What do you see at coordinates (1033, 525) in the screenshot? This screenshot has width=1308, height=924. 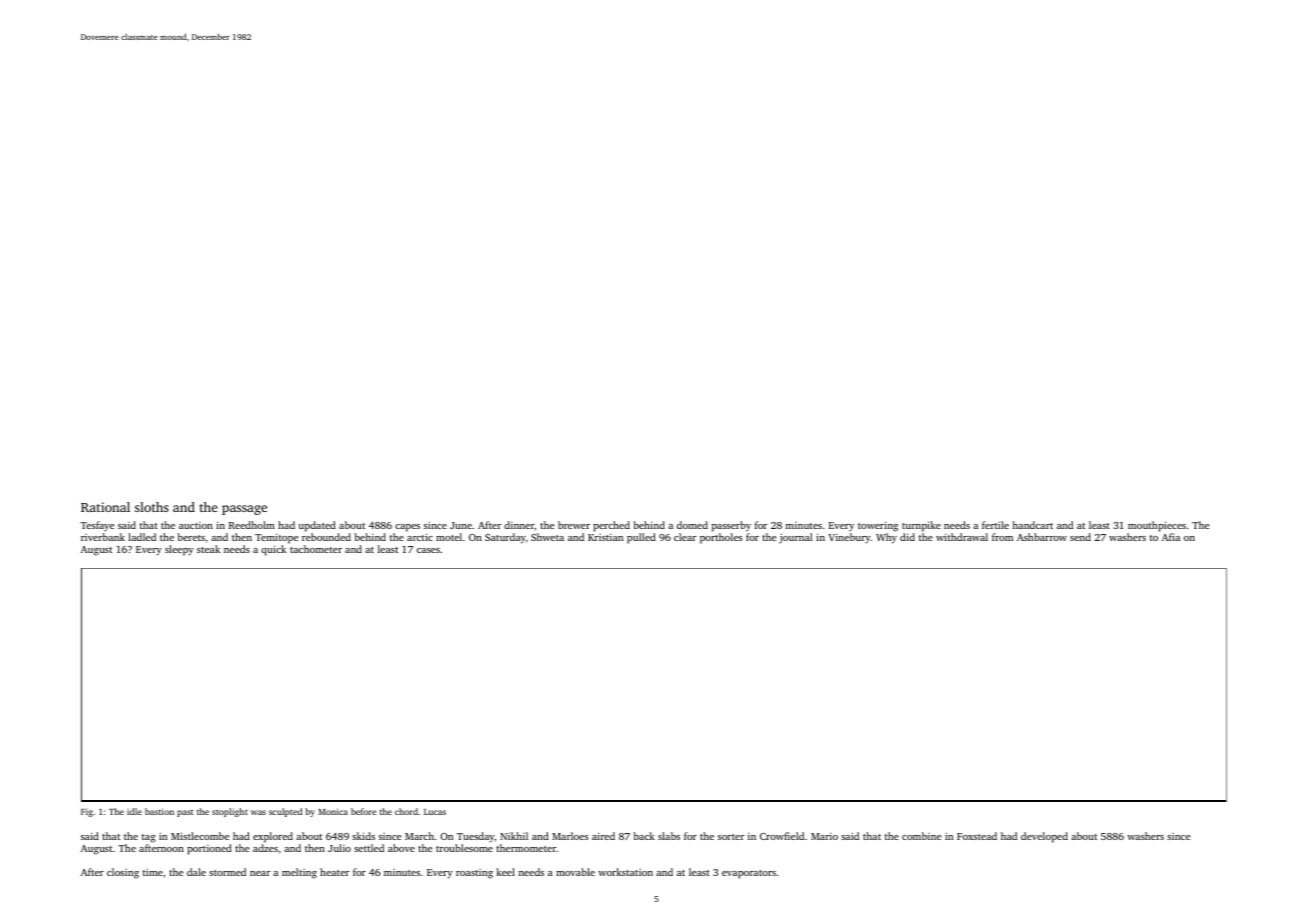 I see `handcart` at bounding box center [1033, 525].
